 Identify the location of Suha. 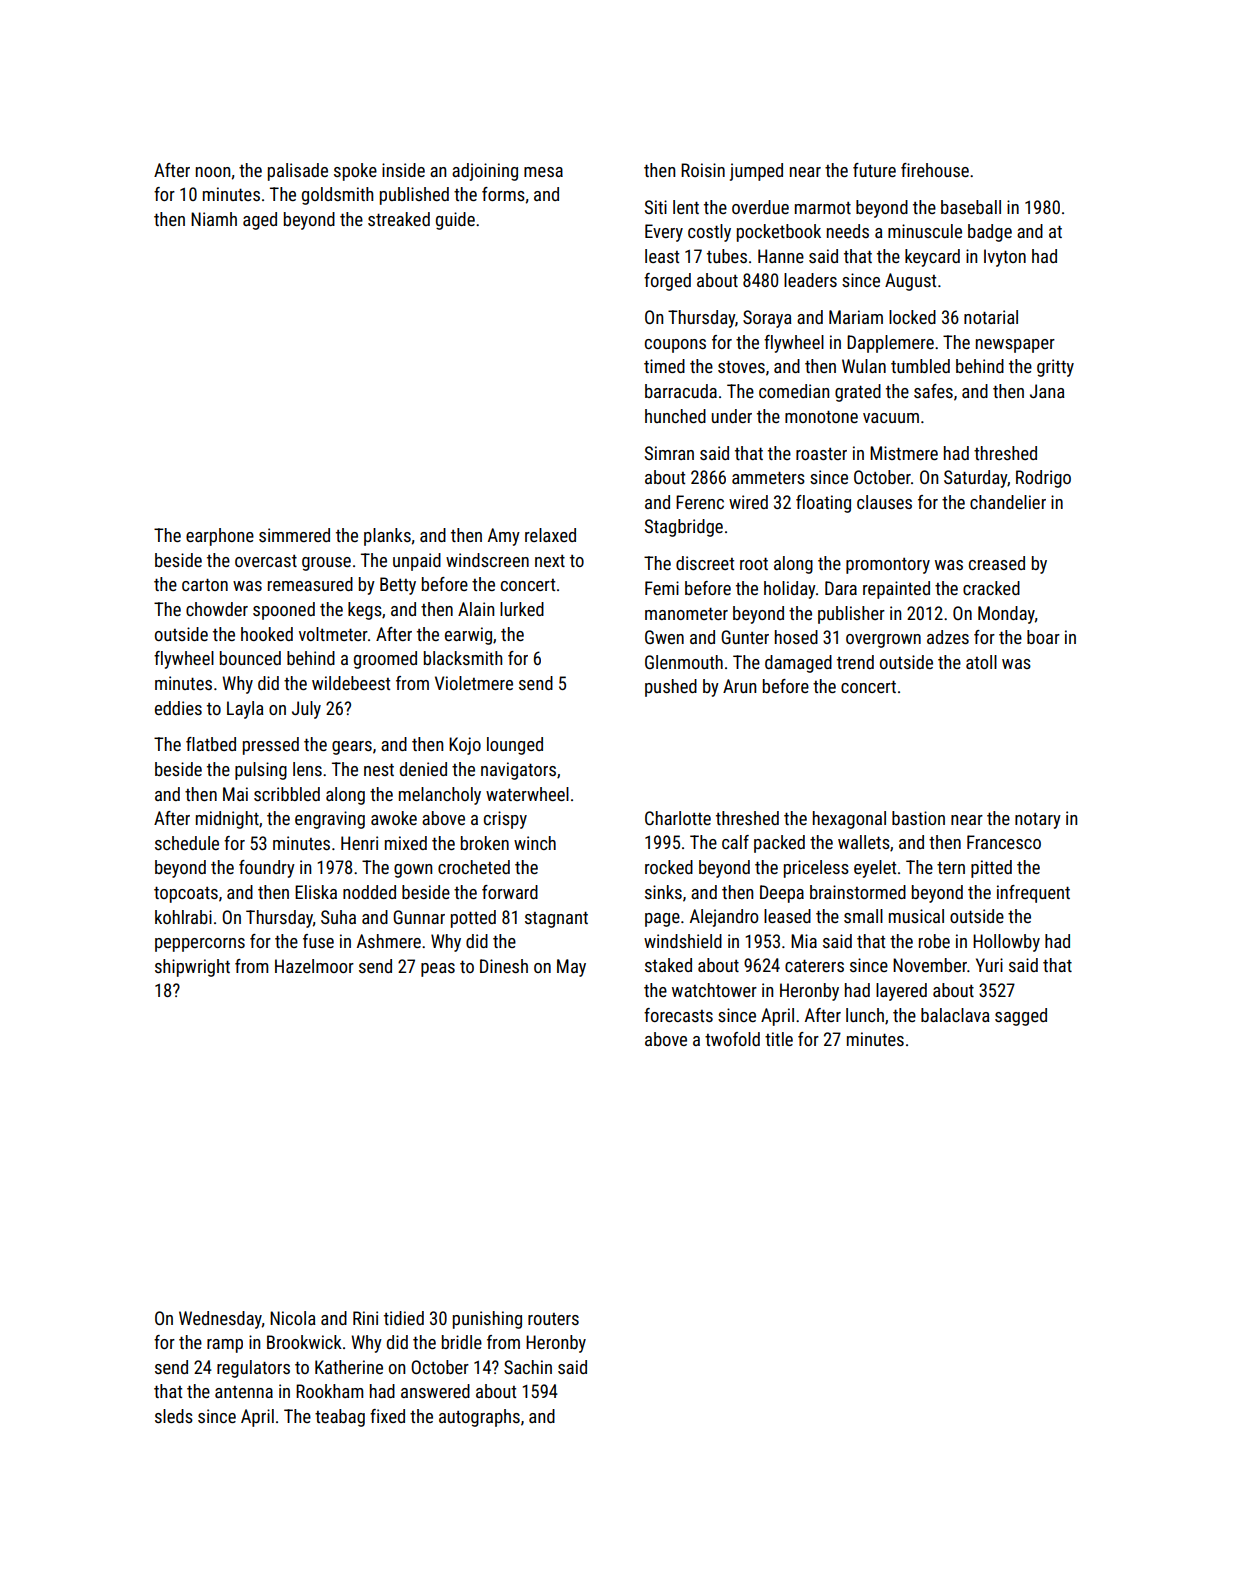
(338, 917).
